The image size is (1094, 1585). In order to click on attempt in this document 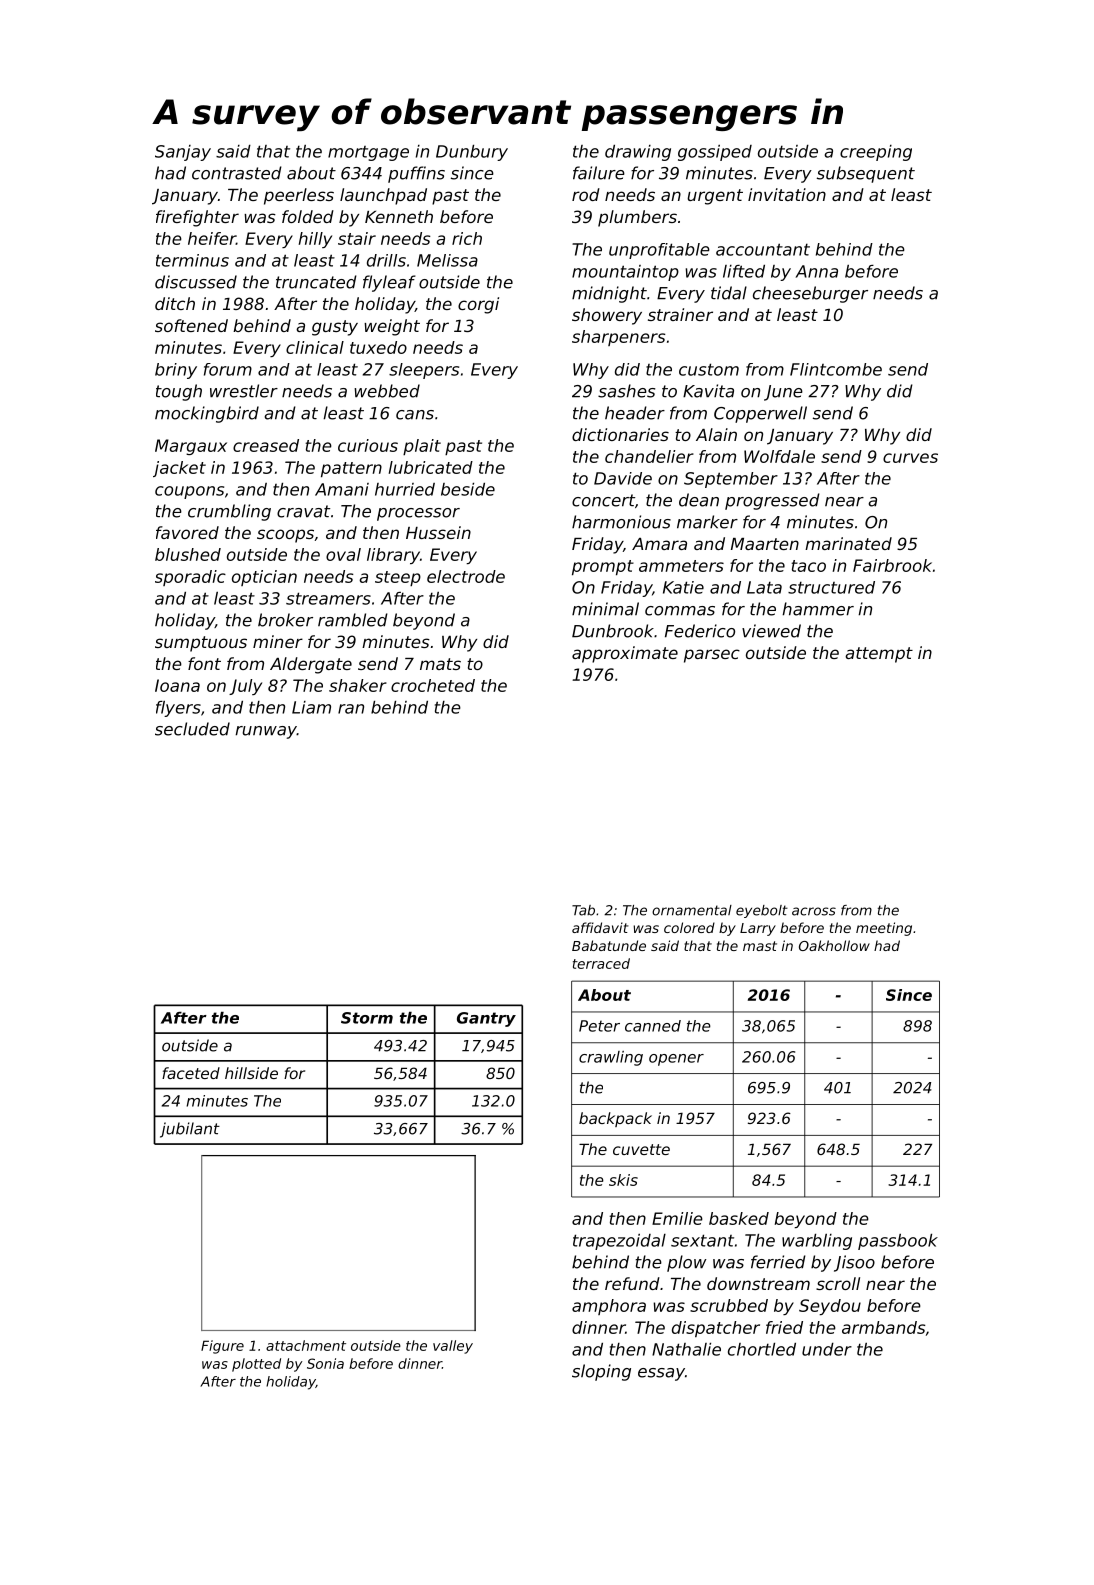, I will do `click(879, 655)`.
